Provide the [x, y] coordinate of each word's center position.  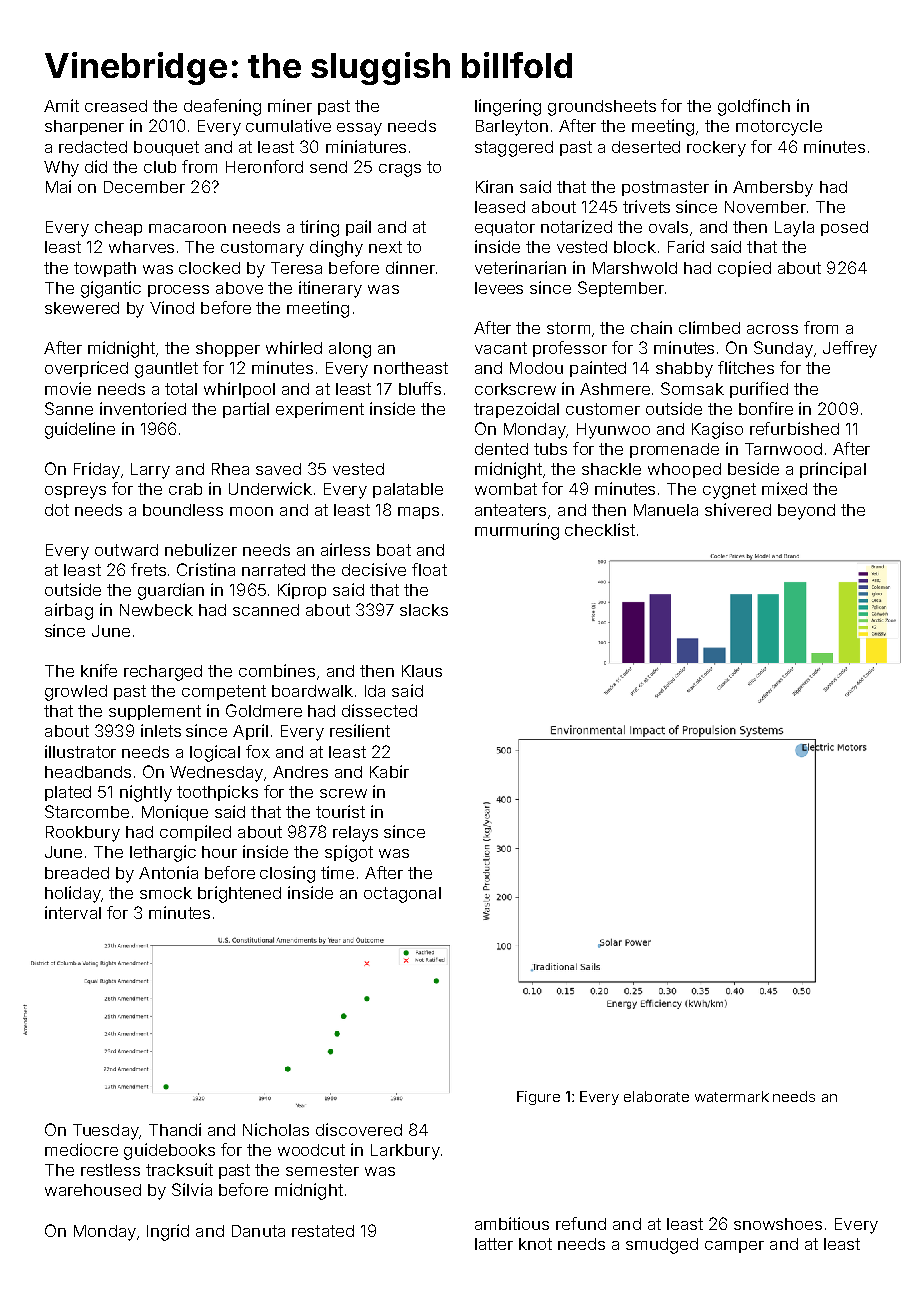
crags [400, 170]
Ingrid [168, 1232]
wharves [141, 247]
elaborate [656, 1096]
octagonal [402, 895]
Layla [794, 229]
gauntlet [166, 370]
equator [505, 228]
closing [287, 874]
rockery [716, 149]
